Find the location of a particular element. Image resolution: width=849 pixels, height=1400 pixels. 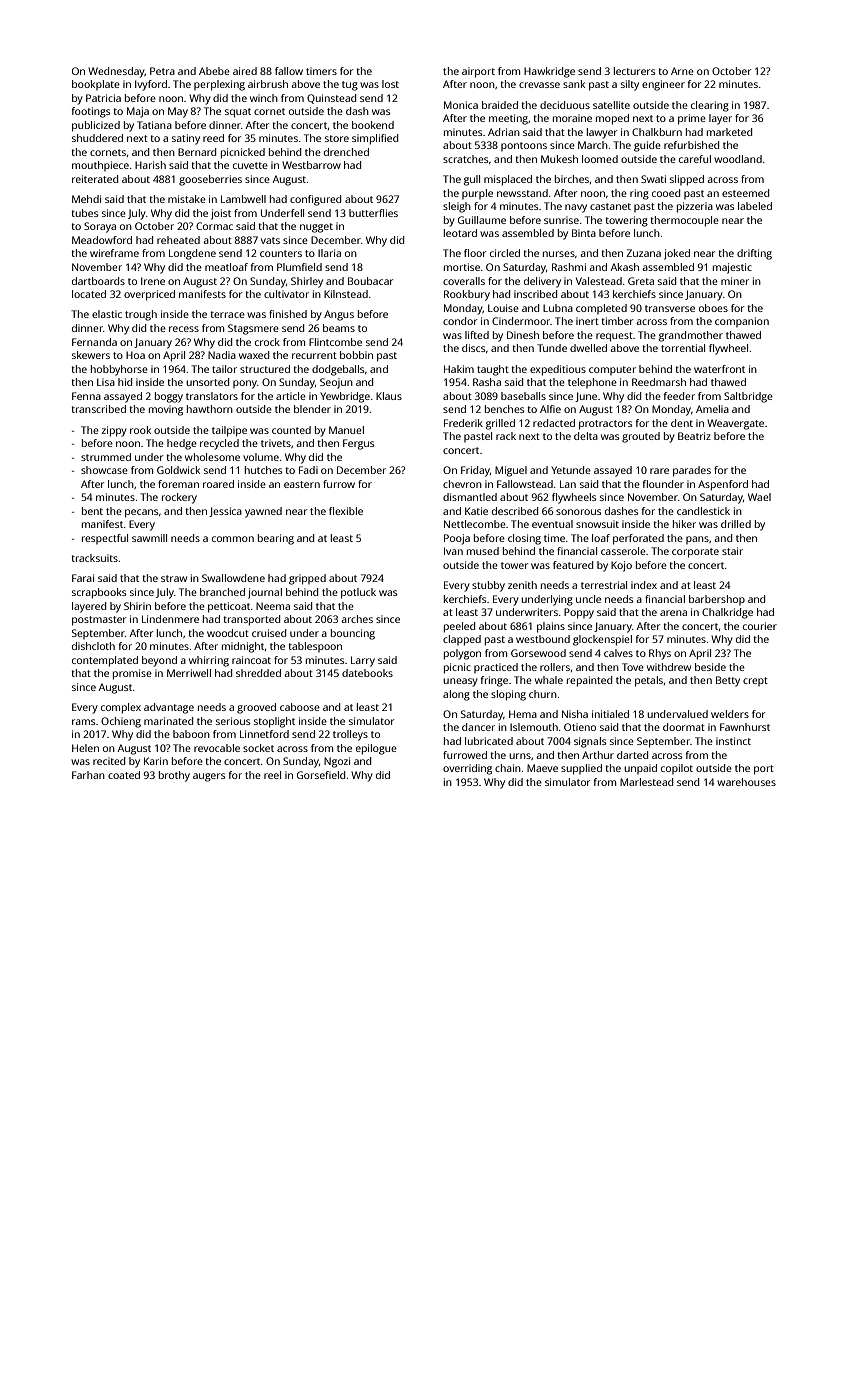

Petra is located at coordinates (162, 71).
